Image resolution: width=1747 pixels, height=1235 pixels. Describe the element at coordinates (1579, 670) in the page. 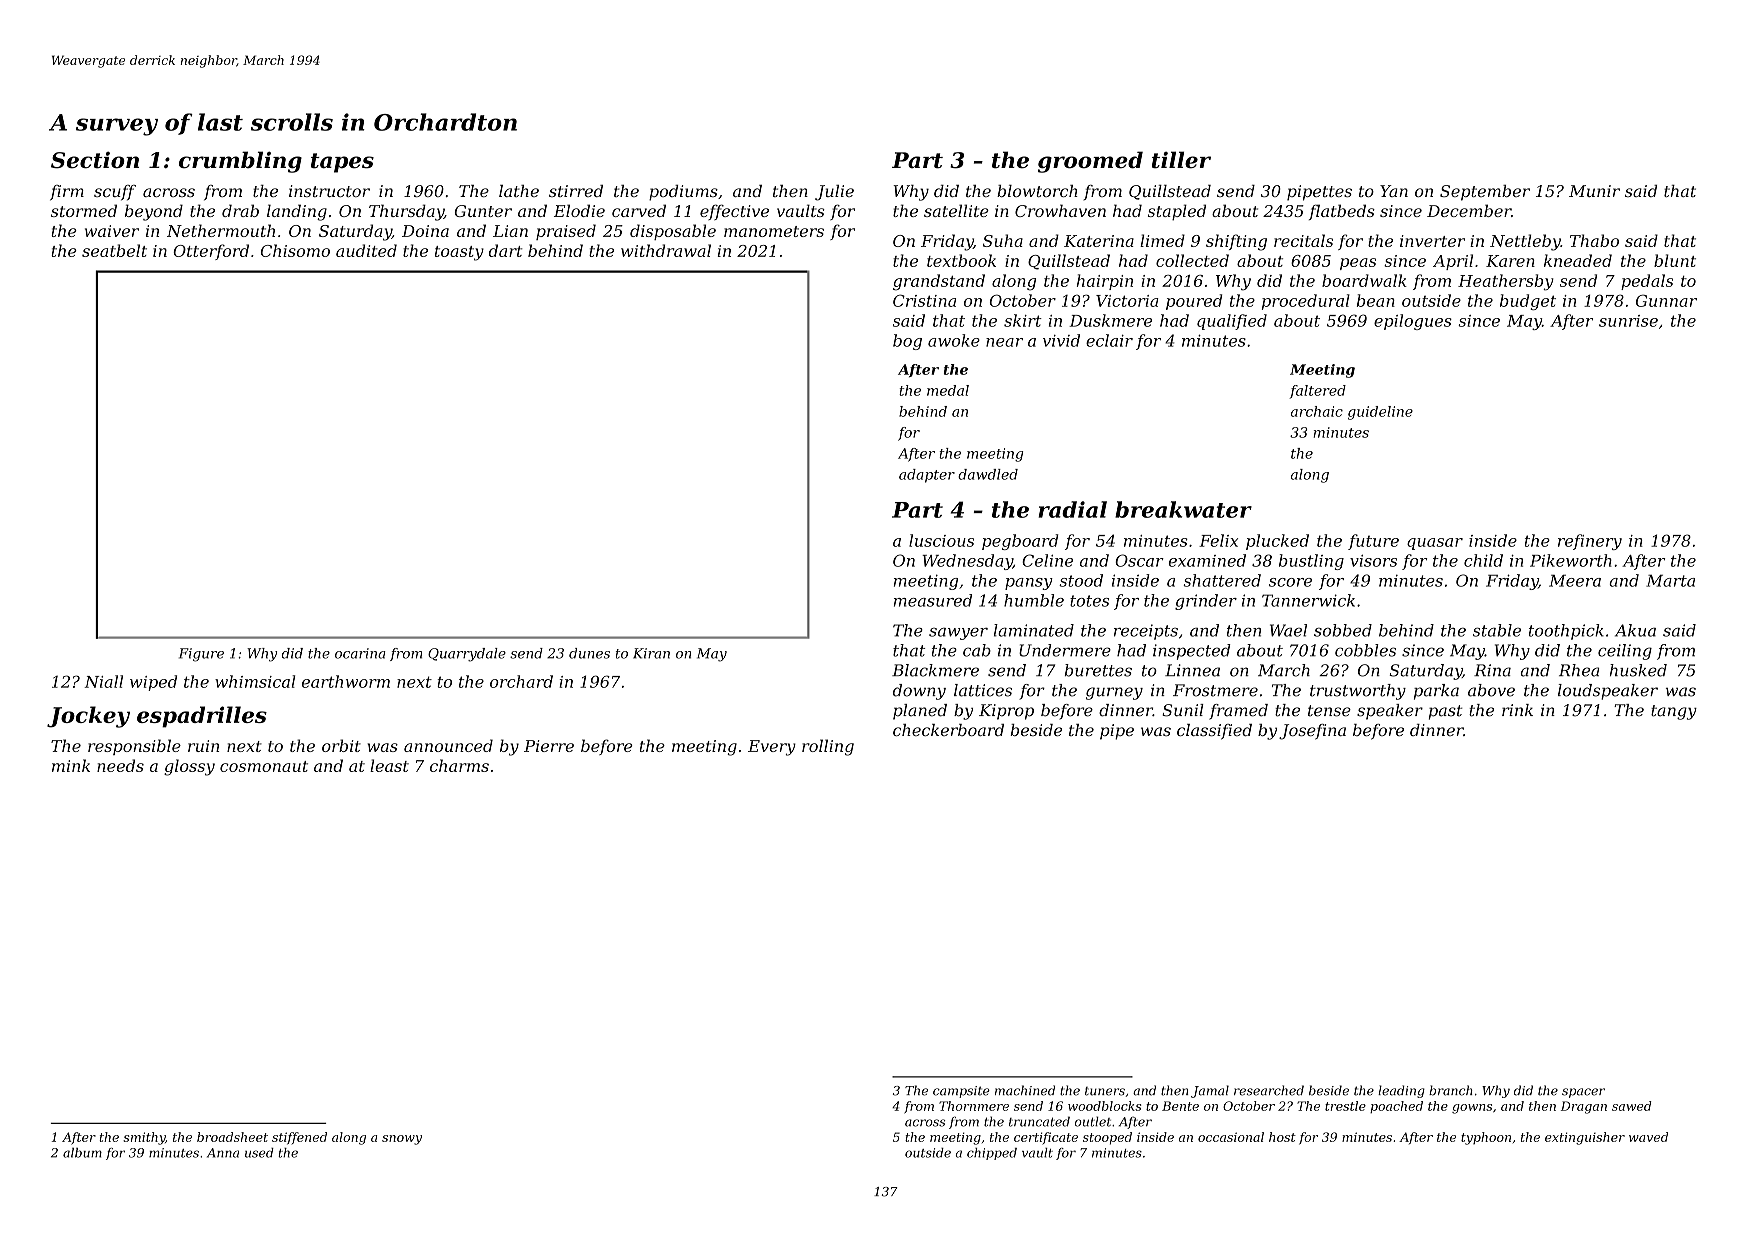

I see `Rhea` at that location.
